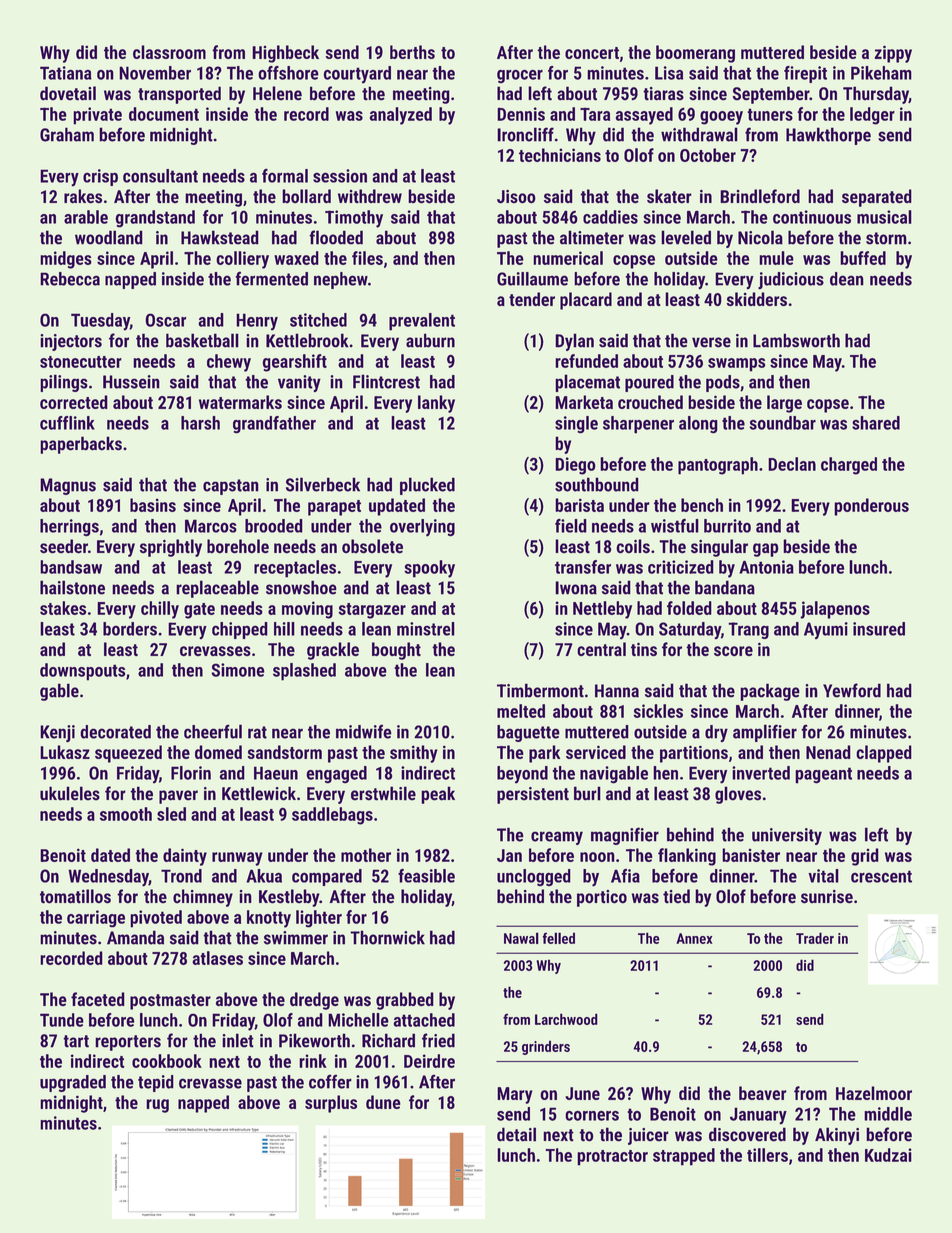 The height and width of the document is (1233, 952). I want to click on Timothy, so click(354, 219).
